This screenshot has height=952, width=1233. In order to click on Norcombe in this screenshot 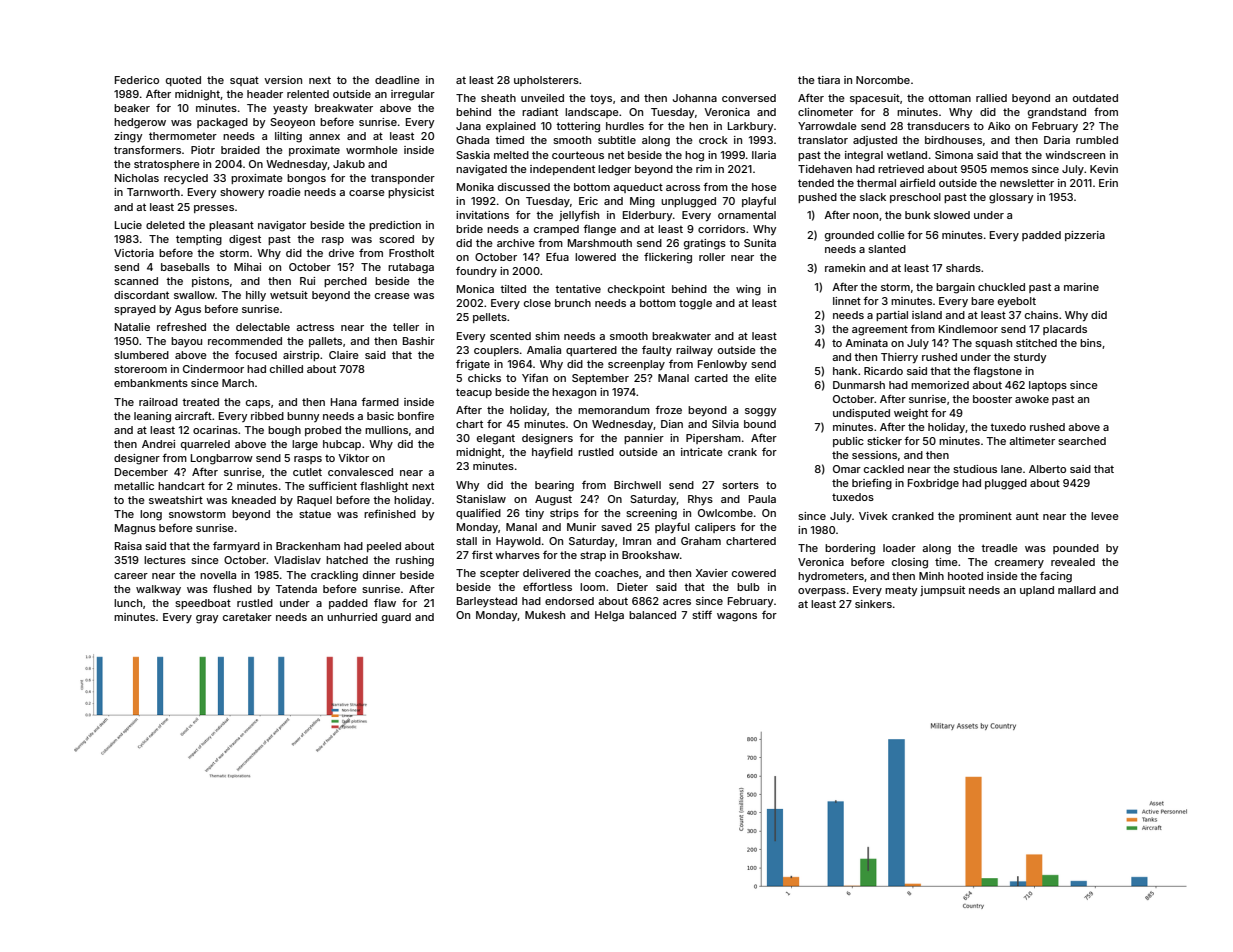, I will do `click(883, 80)`.
